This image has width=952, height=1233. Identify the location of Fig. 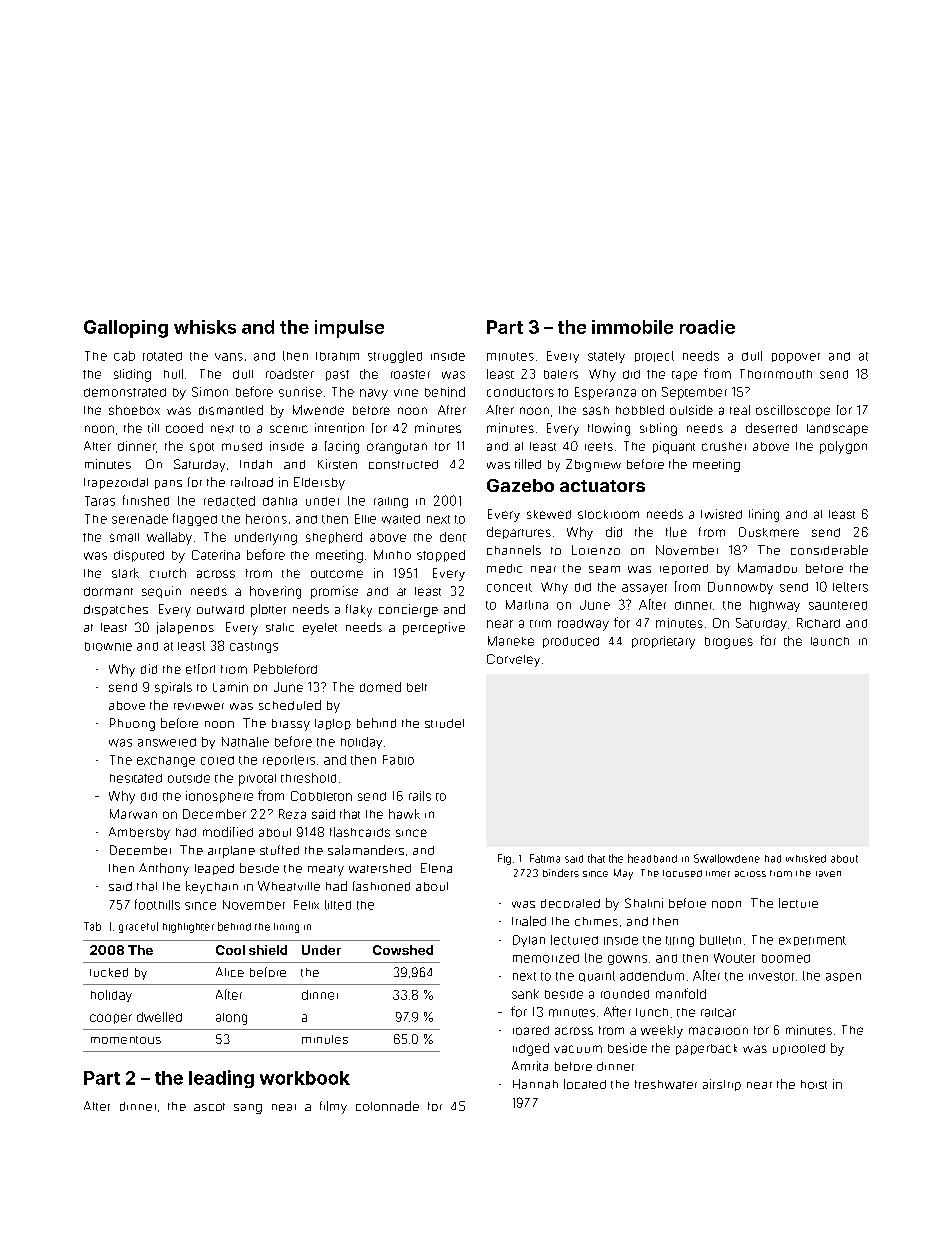
(504, 859).
